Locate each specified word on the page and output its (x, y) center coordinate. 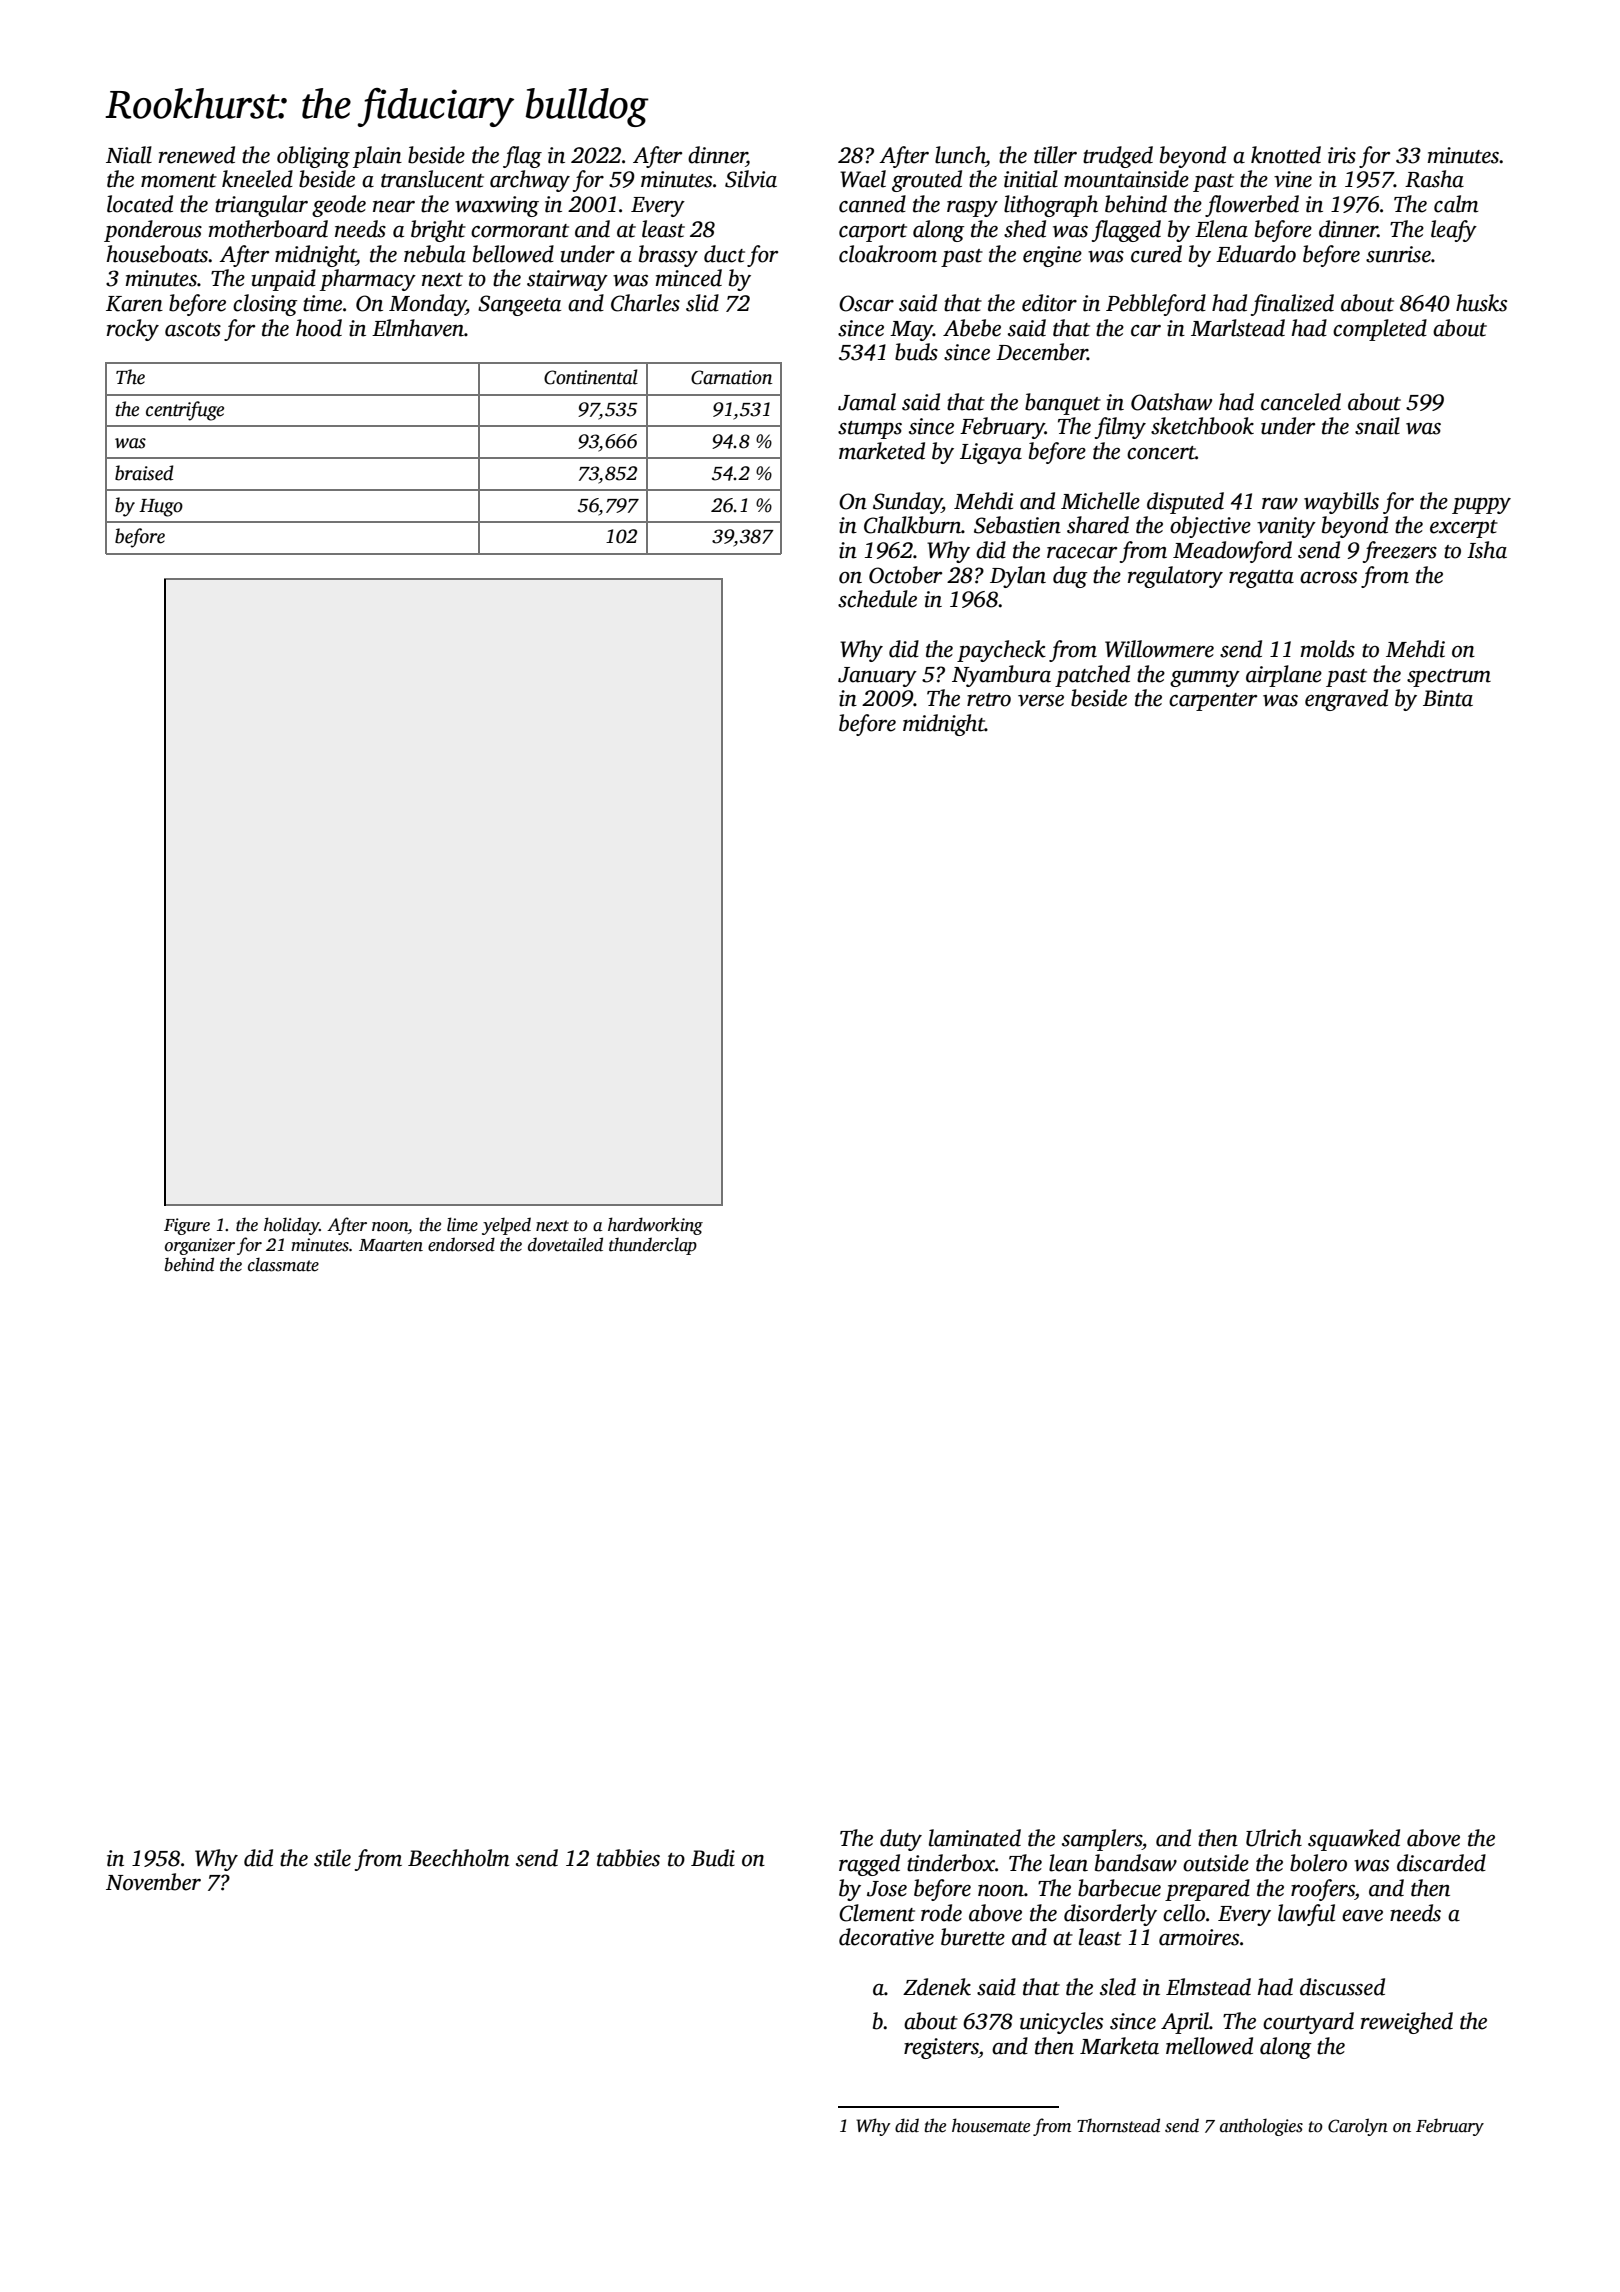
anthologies (1261, 2127)
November (153, 1882)
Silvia (751, 179)
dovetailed (565, 1244)
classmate (283, 1264)
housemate (991, 2125)
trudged (1118, 157)
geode (339, 206)
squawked (1354, 1840)
